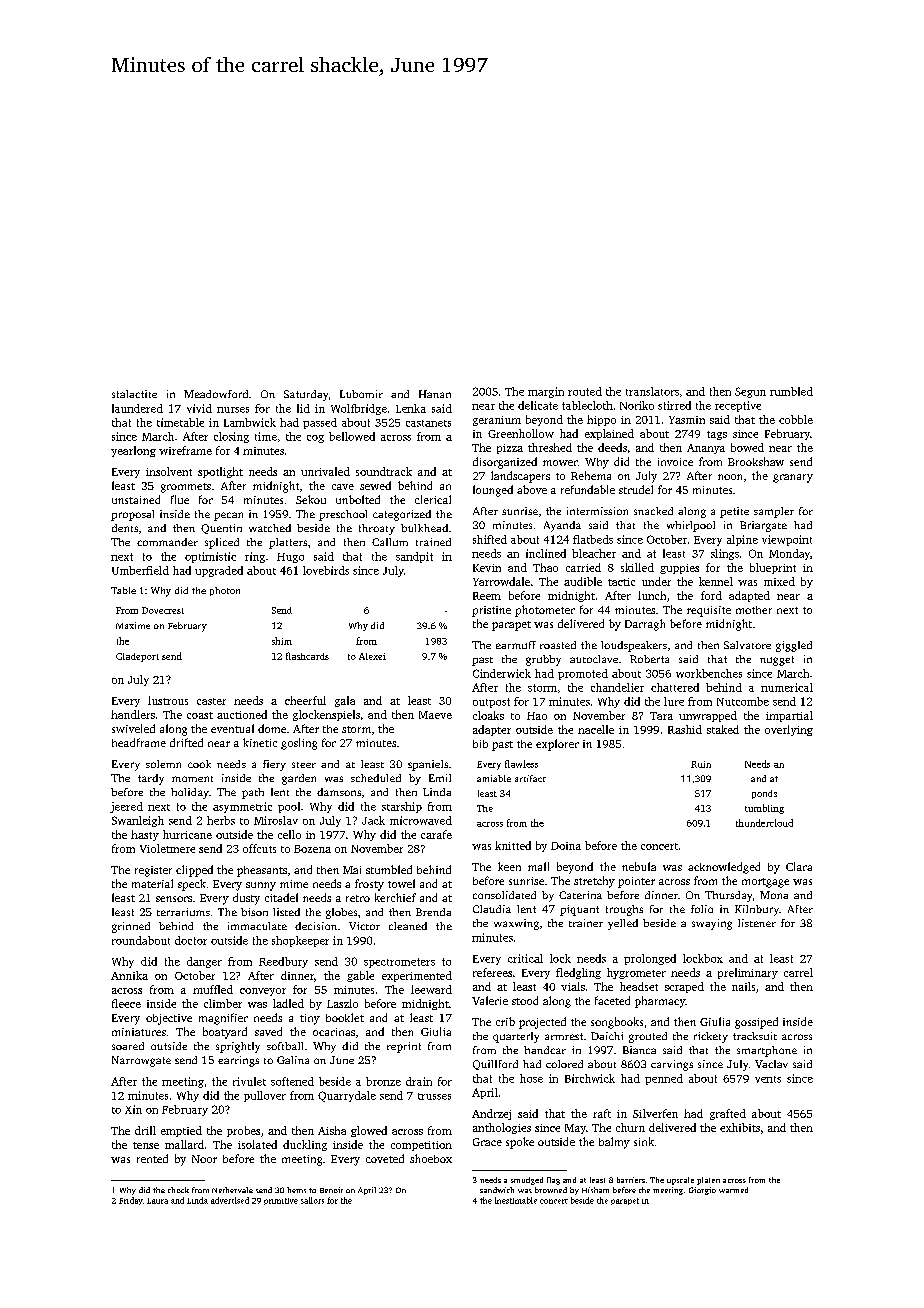 This screenshot has height=1308, width=924. What do you see at coordinates (550, 447) in the screenshot?
I see `threshed` at bounding box center [550, 447].
